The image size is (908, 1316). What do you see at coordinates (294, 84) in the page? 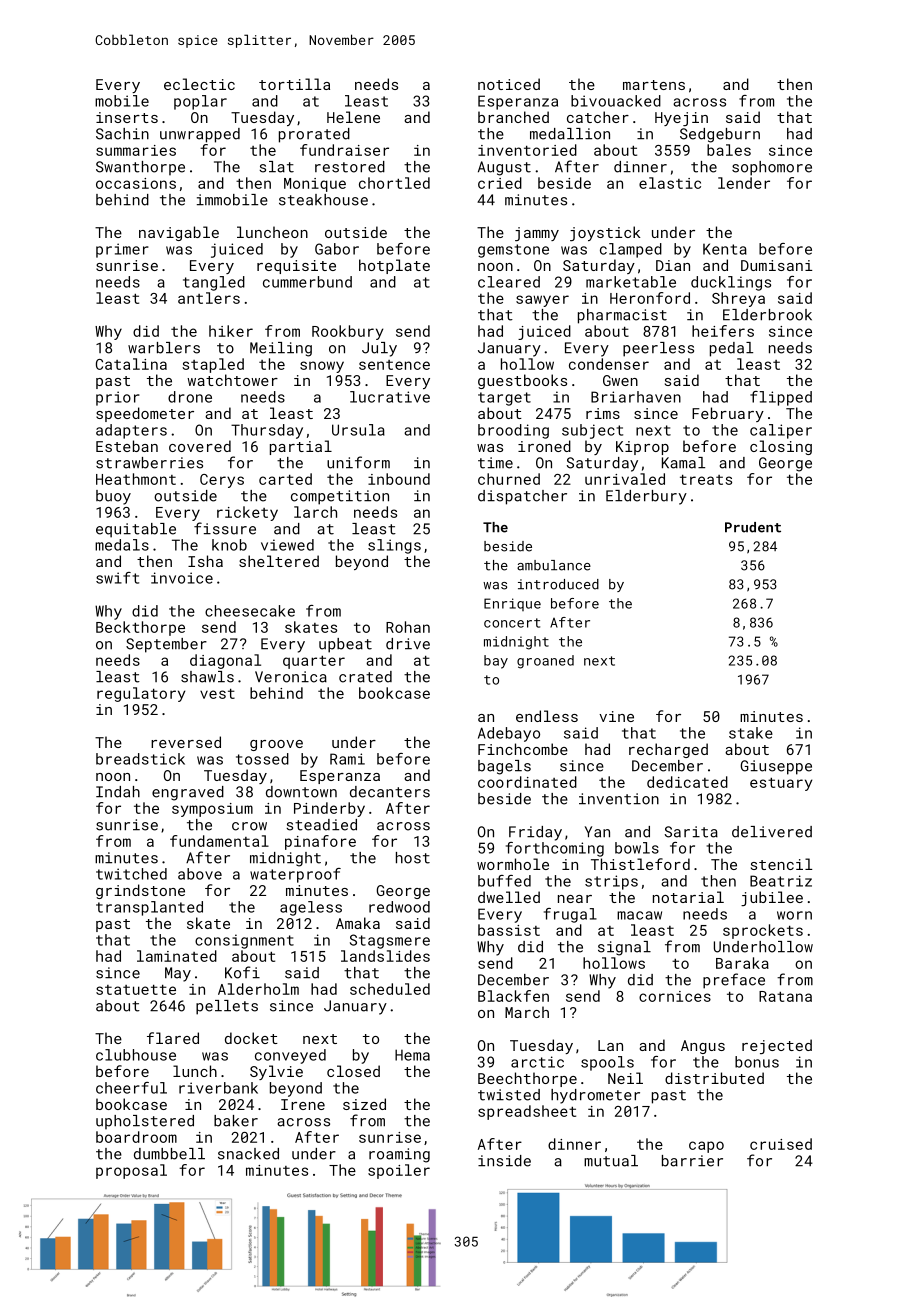
I see `tortilla` at bounding box center [294, 84].
